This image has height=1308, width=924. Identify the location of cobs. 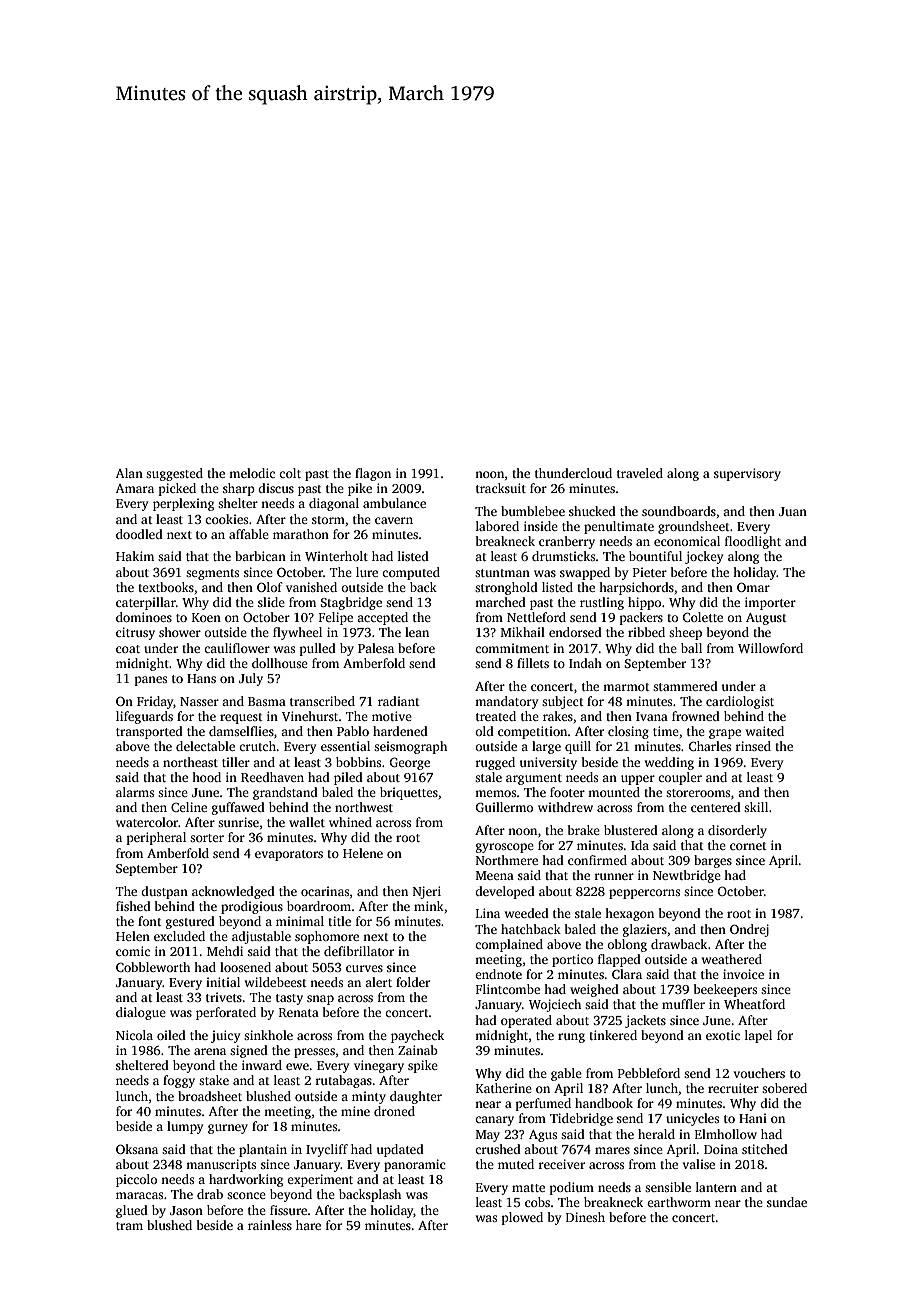
(537, 1202).
